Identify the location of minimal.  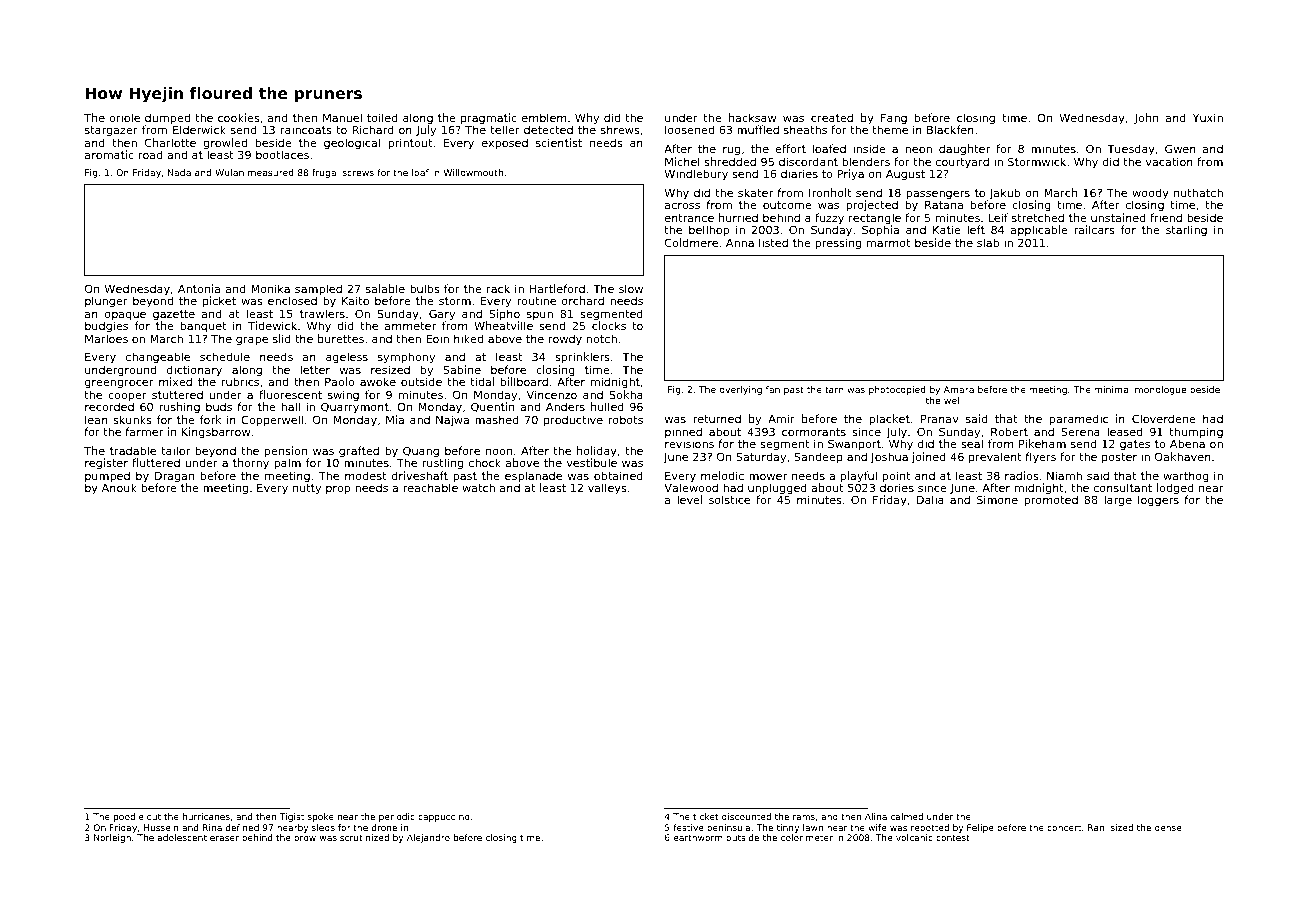
(1112, 389).
